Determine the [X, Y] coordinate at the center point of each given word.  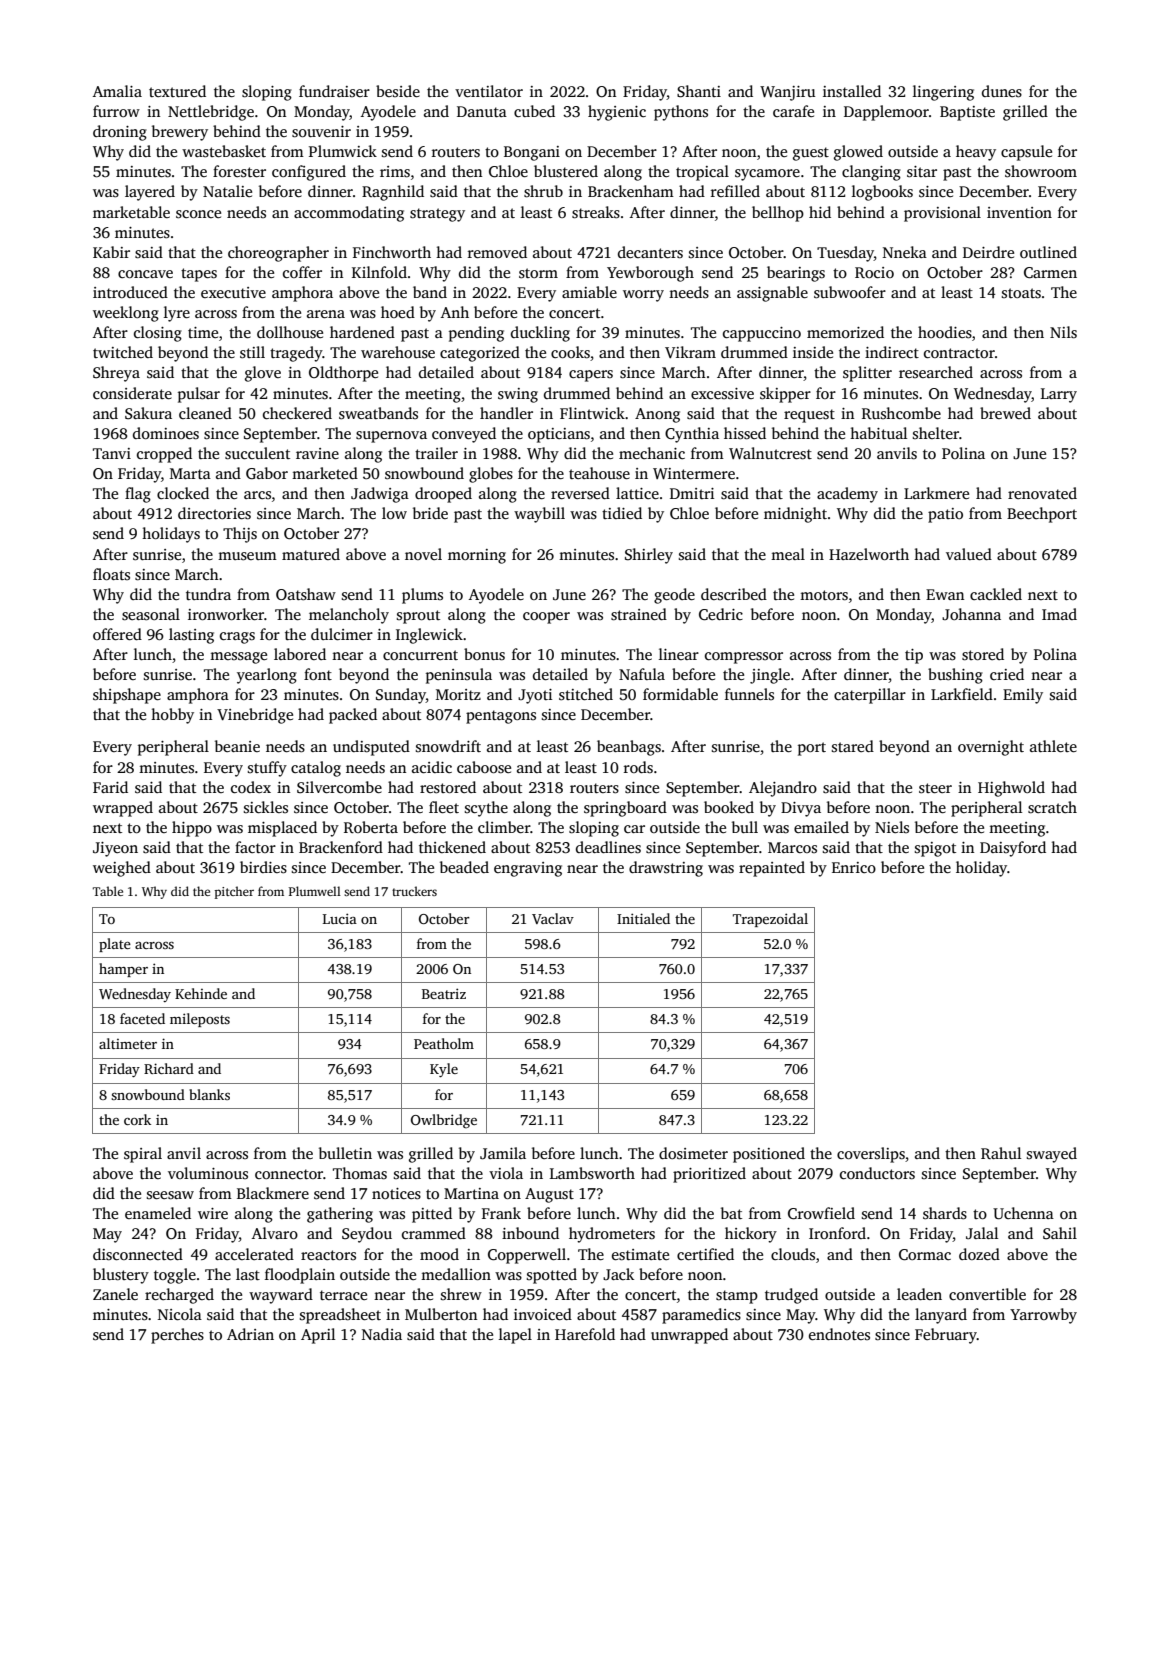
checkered [297, 413]
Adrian [250, 1334]
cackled [996, 594]
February [946, 1336]
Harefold [585, 1334]
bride [430, 513]
